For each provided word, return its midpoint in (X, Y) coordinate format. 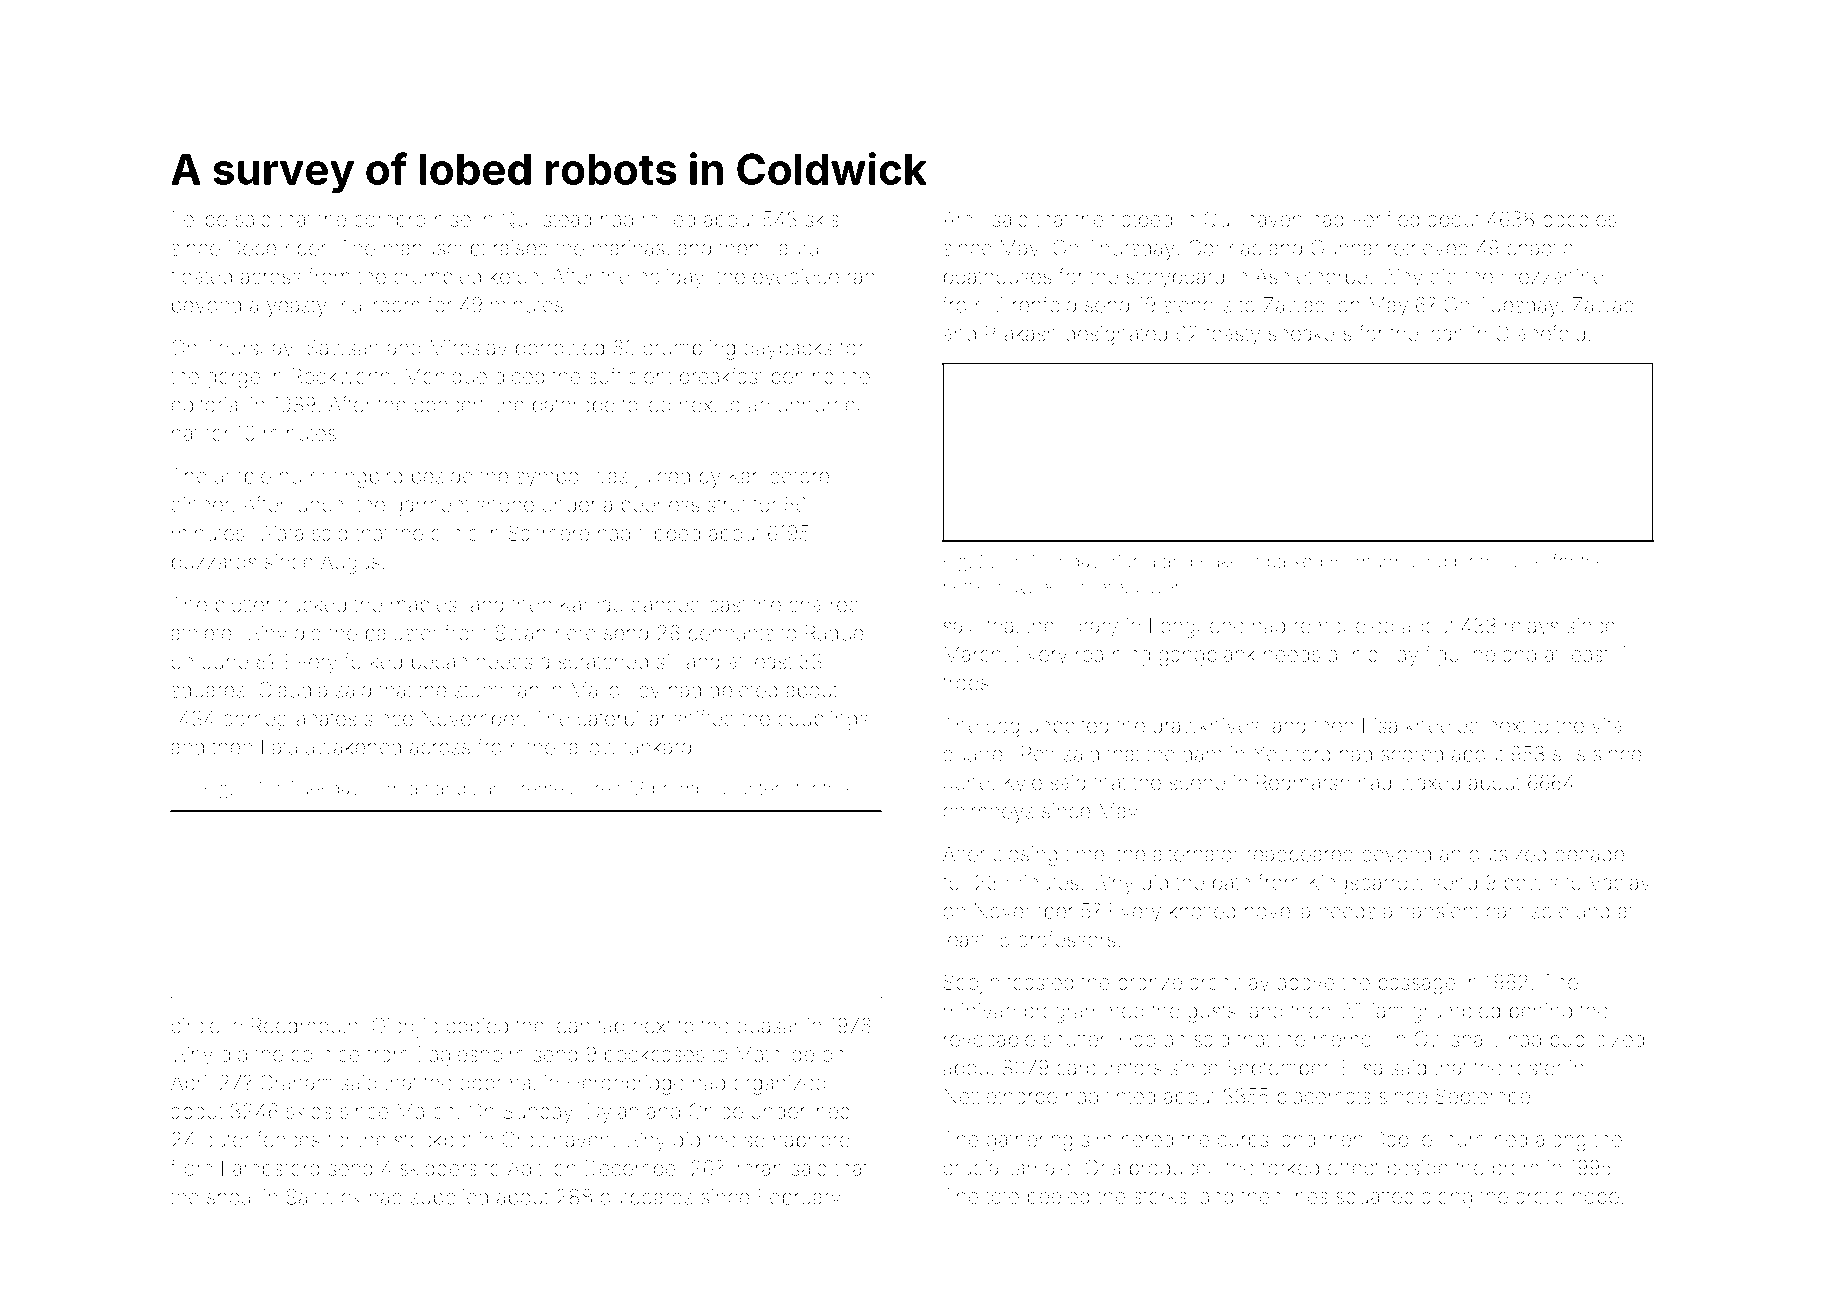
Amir (964, 219)
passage (1417, 986)
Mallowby (615, 692)
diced (519, 376)
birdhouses (1500, 561)
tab (611, 1026)
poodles (1579, 221)
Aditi (526, 1168)
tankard (657, 747)
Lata (279, 747)
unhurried (823, 405)
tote (1002, 1196)
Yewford (1291, 753)
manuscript (435, 250)
